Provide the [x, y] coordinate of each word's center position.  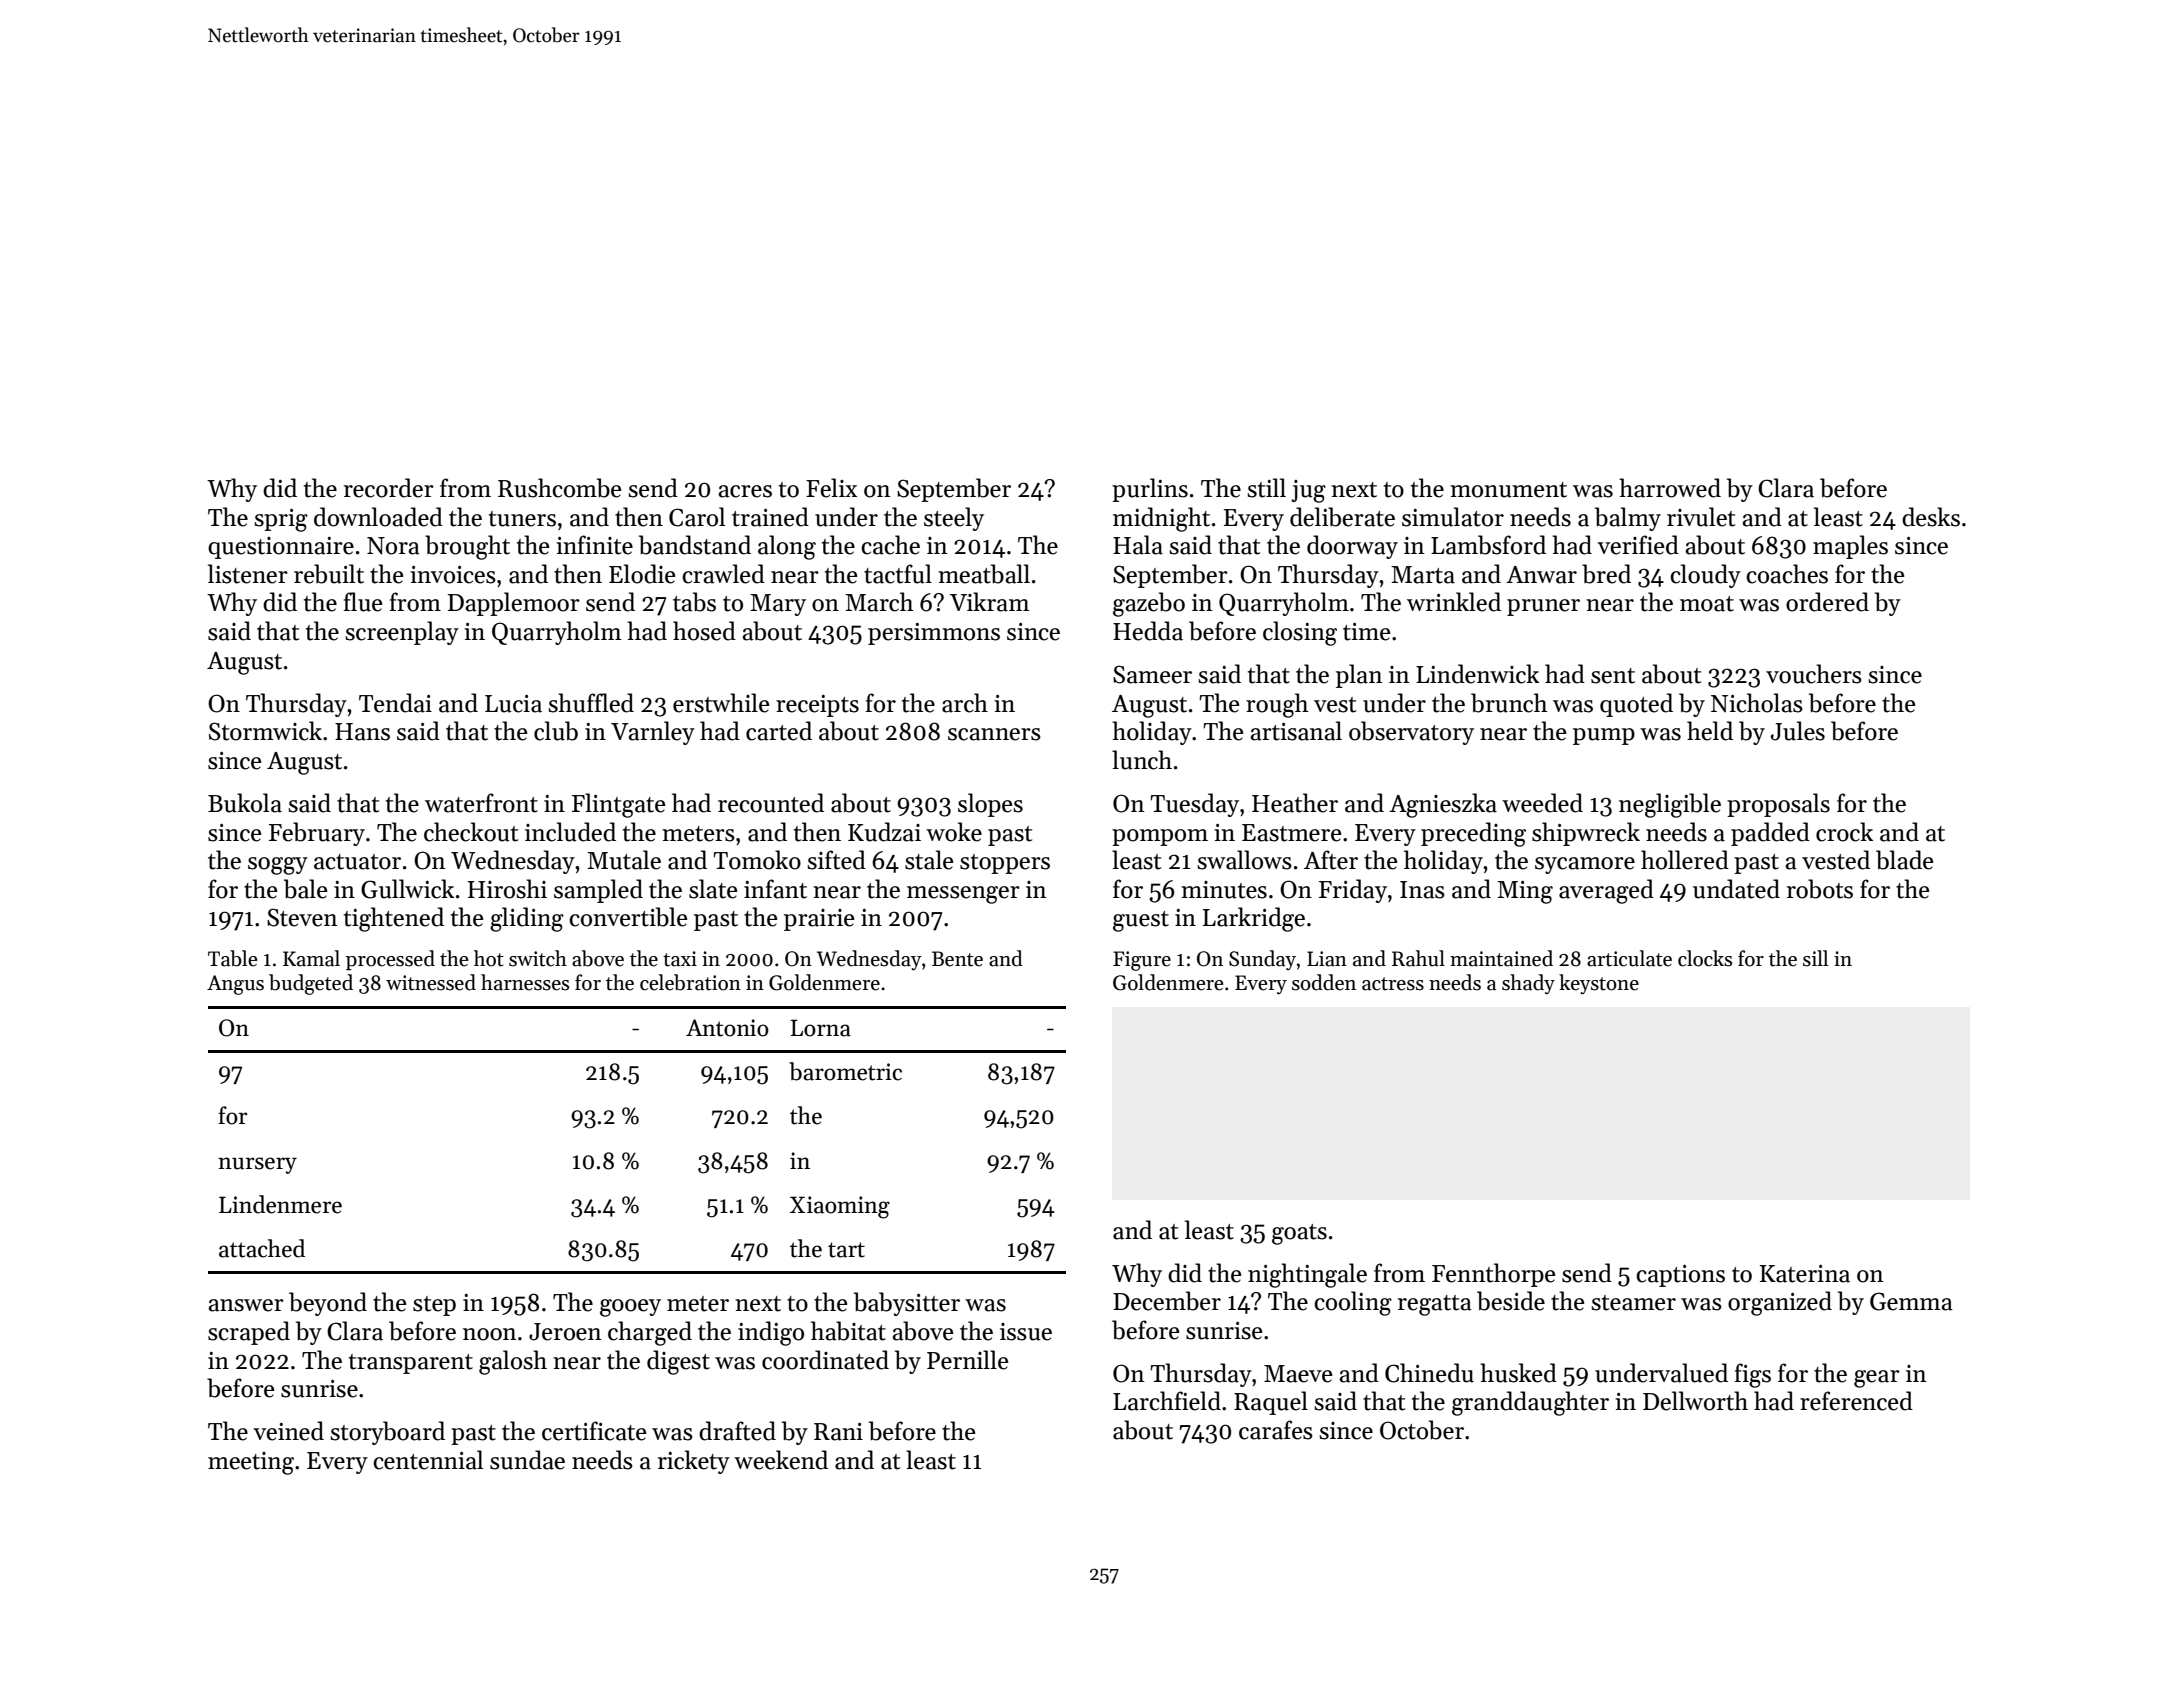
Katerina [1805, 1274]
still [1266, 488]
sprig [281, 520]
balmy [1628, 519]
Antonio [727, 1028]
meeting [251, 1463]
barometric [845, 1071]
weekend [781, 1460]
